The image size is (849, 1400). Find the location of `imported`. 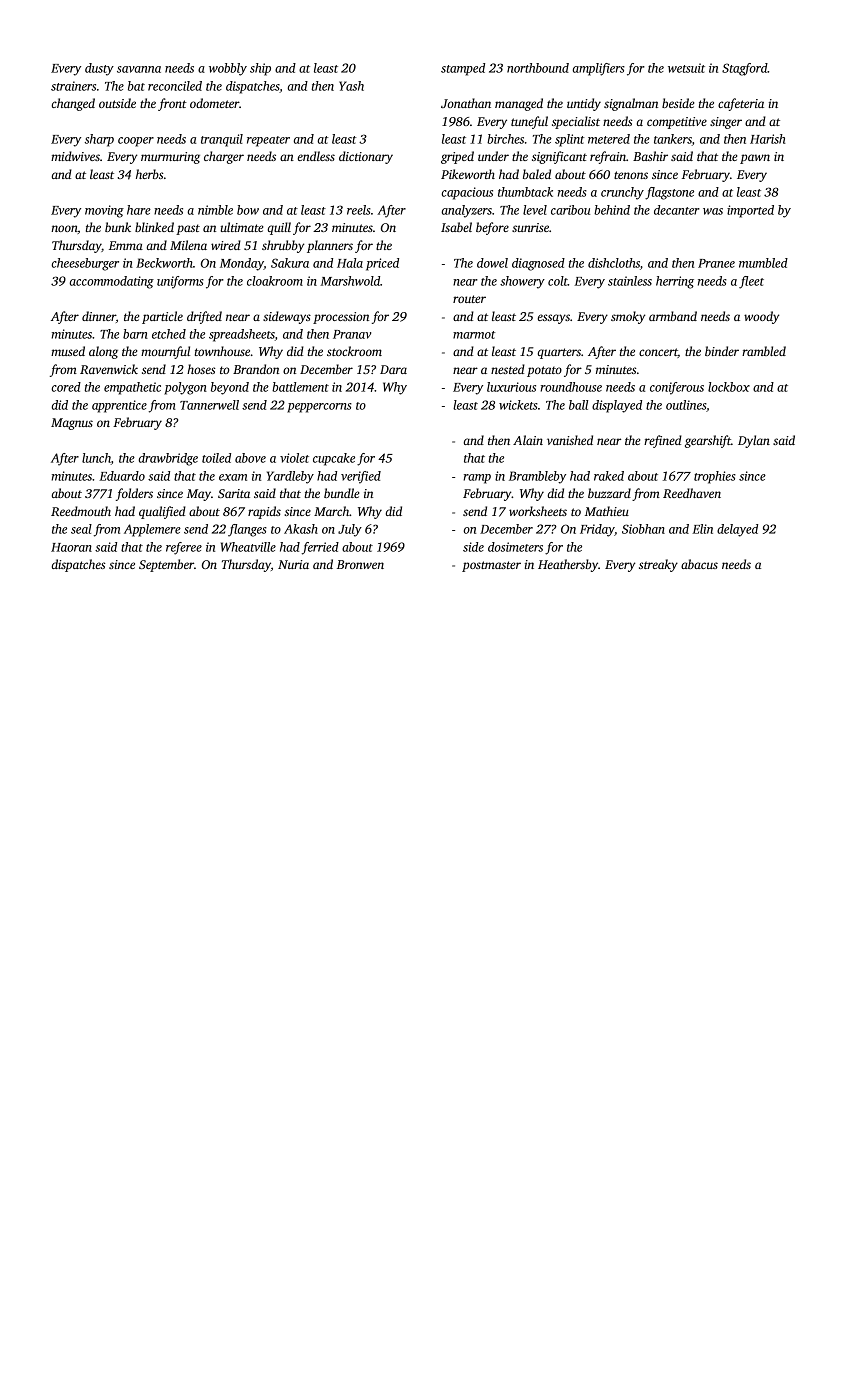

imported is located at coordinates (750, 211).
